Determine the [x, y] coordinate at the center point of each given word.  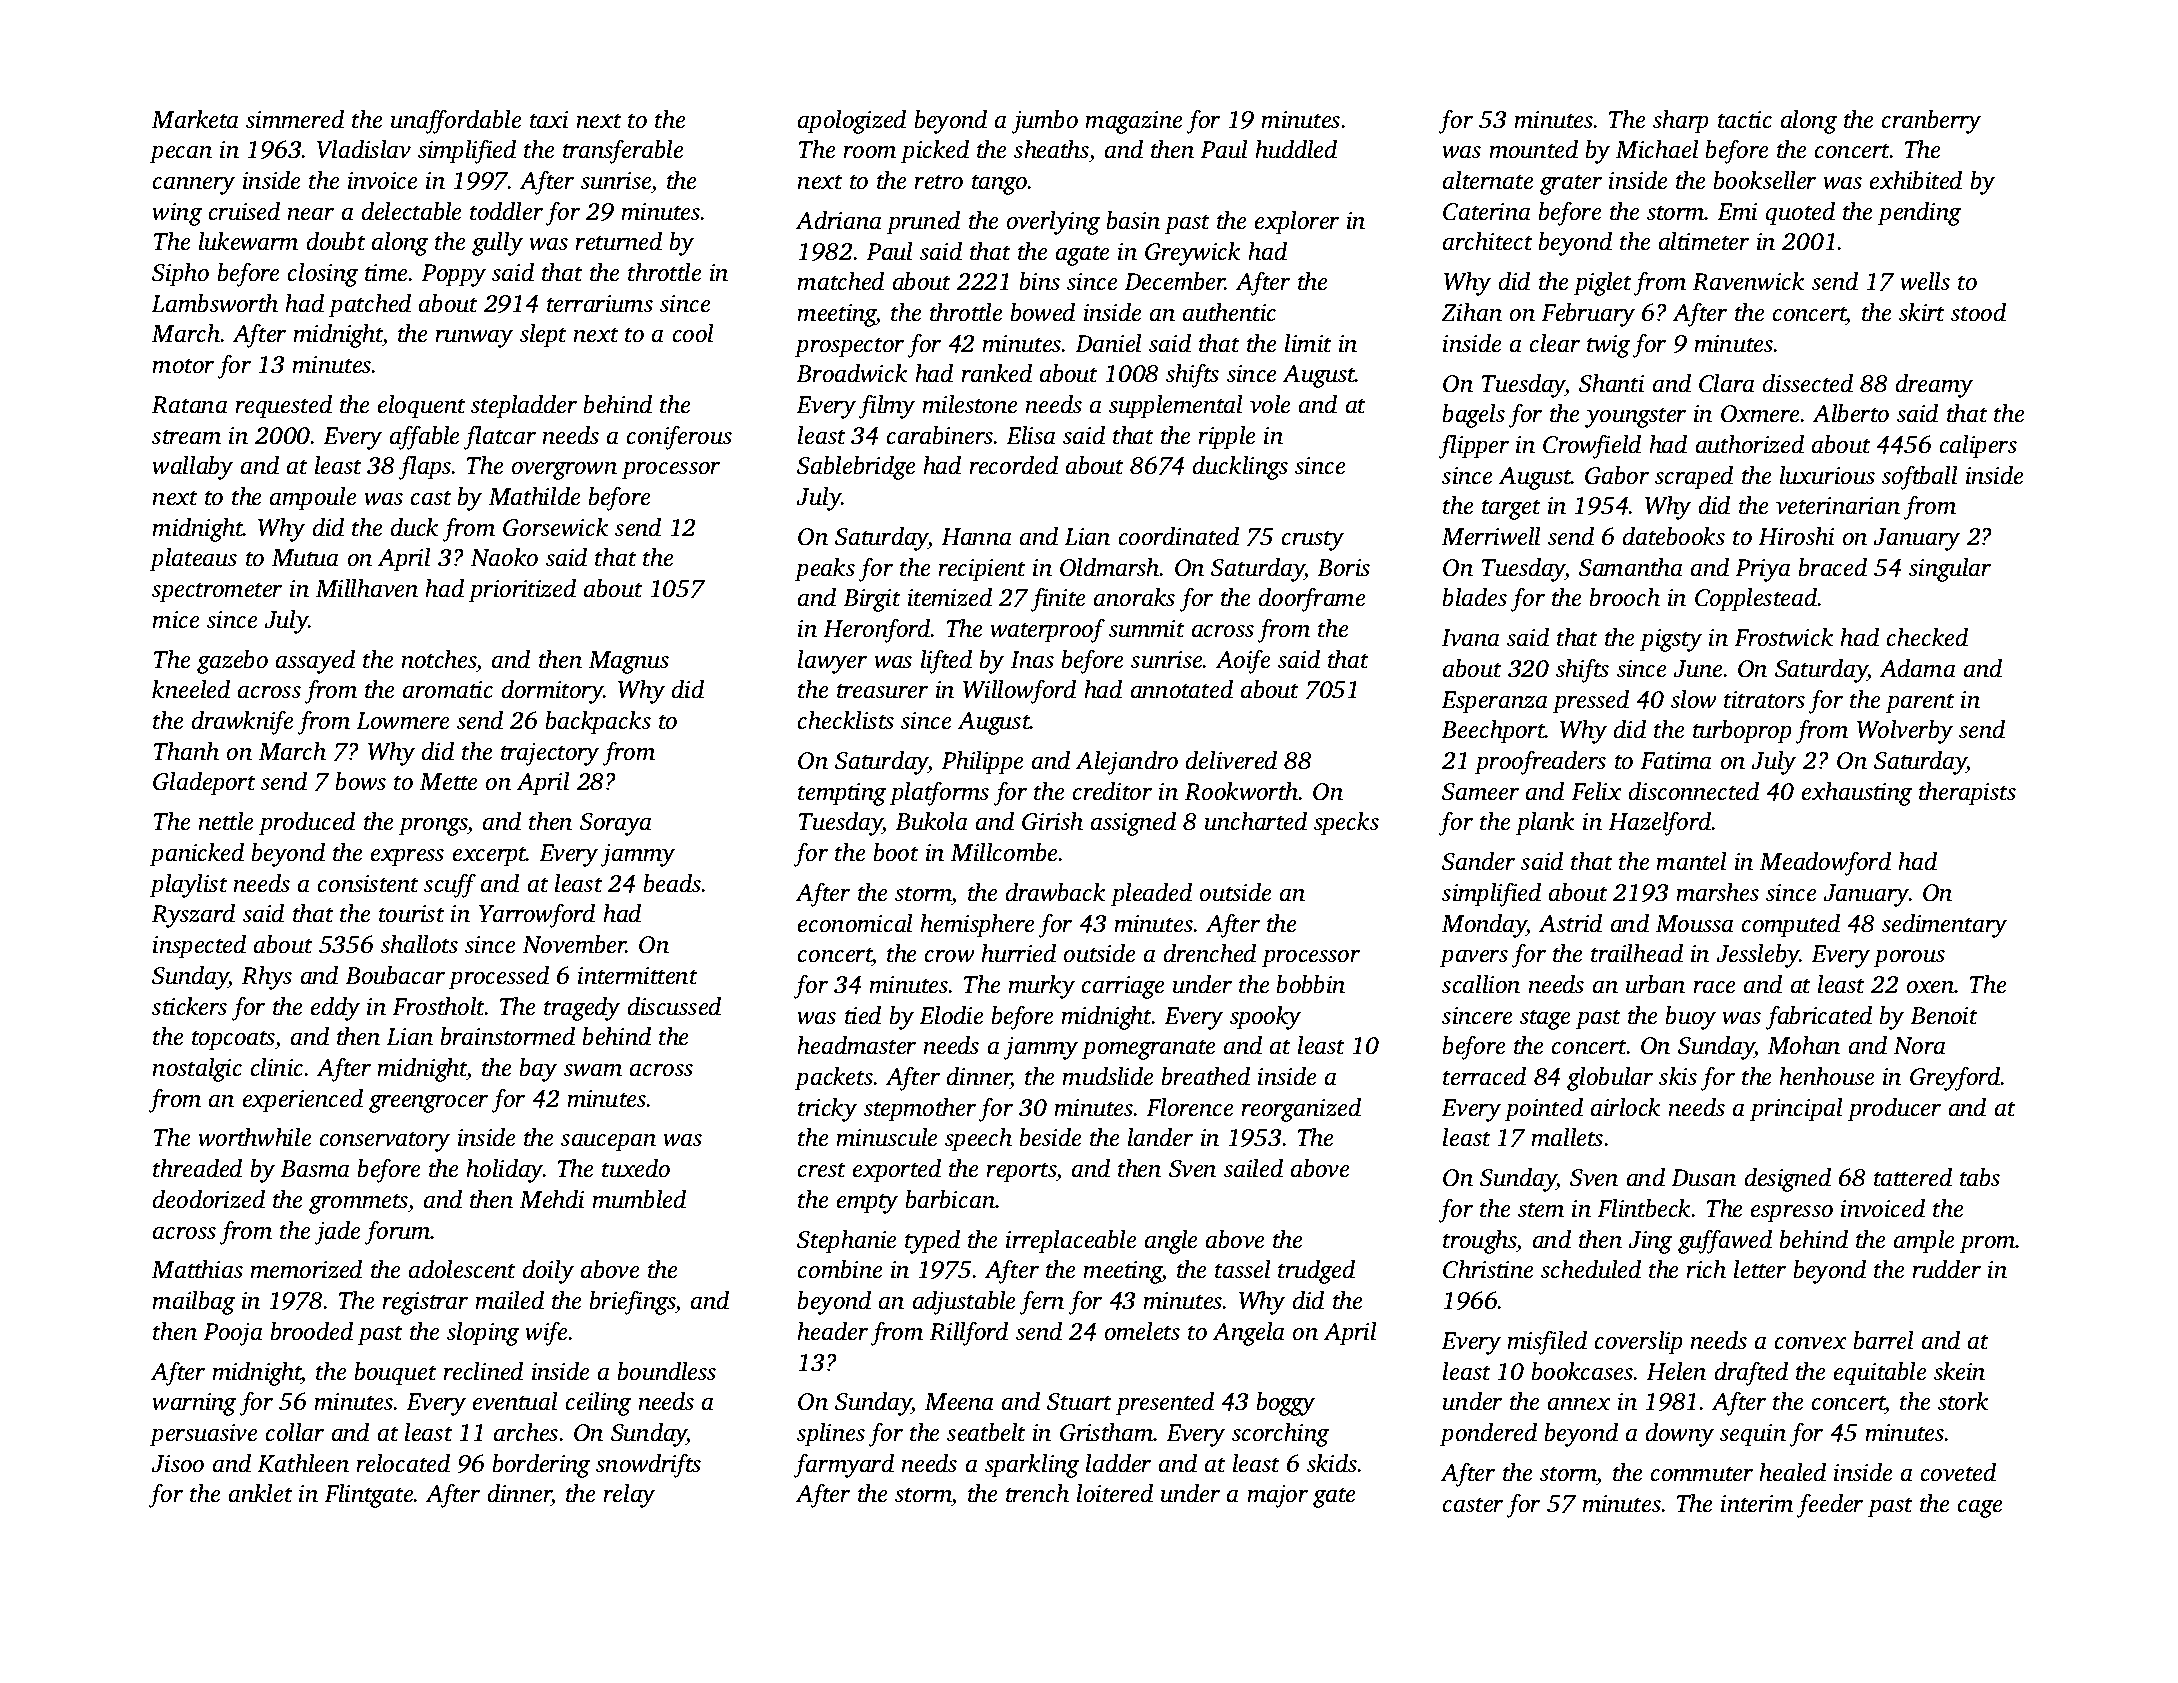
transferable [623, 152]
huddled [1296, 149]
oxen [1931, 987]
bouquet [395, 1374]
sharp [1681, 122]
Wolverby [1905, 732]
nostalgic [197, 1070]
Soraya [616, 824]
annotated [1182, 689]
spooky [1265, 1018]
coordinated [1179, 536]
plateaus [193, 560]
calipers [1978, 447]
